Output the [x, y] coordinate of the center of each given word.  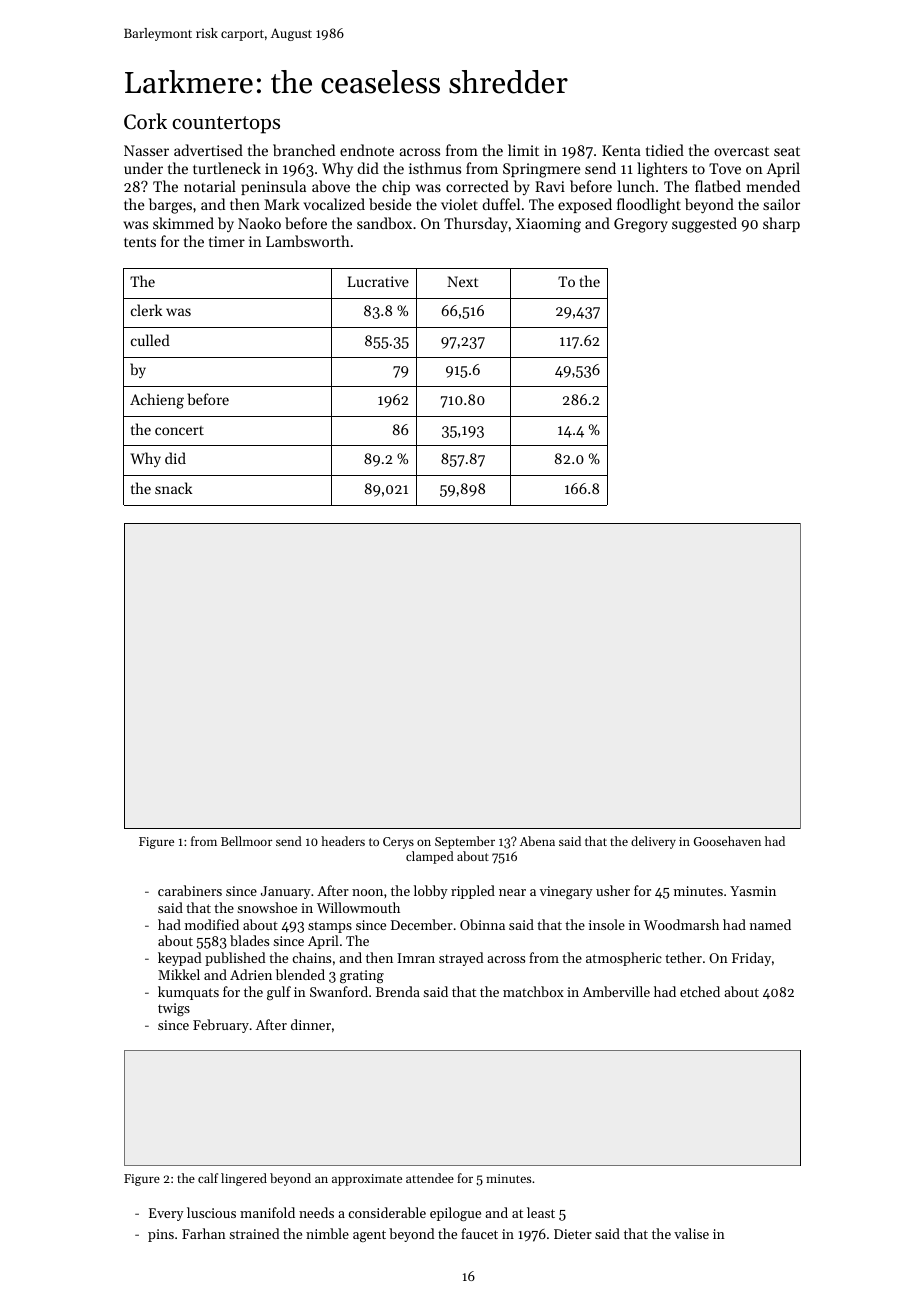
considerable [387, 1212]
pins [161, 1235]
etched [700, 991]
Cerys [398, 843]
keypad [179, 959]
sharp [781, 224]
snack [173, 488]
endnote [367, 150]
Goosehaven [727, 841]
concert [179, 430]
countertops [226, 125]
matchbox [533, 991]
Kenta [621, 150]
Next [463, 281]
